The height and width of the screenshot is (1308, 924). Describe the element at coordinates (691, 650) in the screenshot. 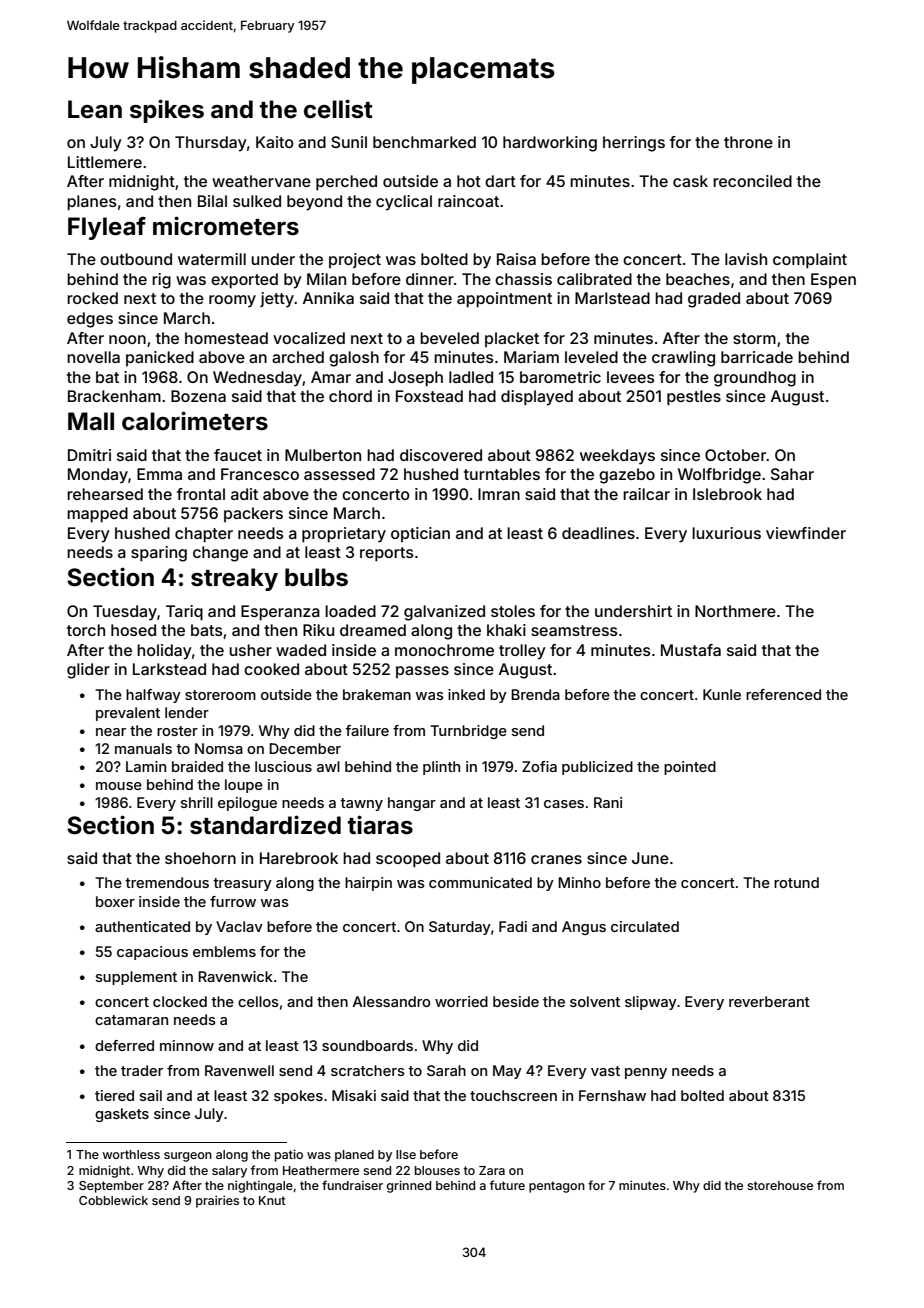

I see `Mustafa` at that location.
